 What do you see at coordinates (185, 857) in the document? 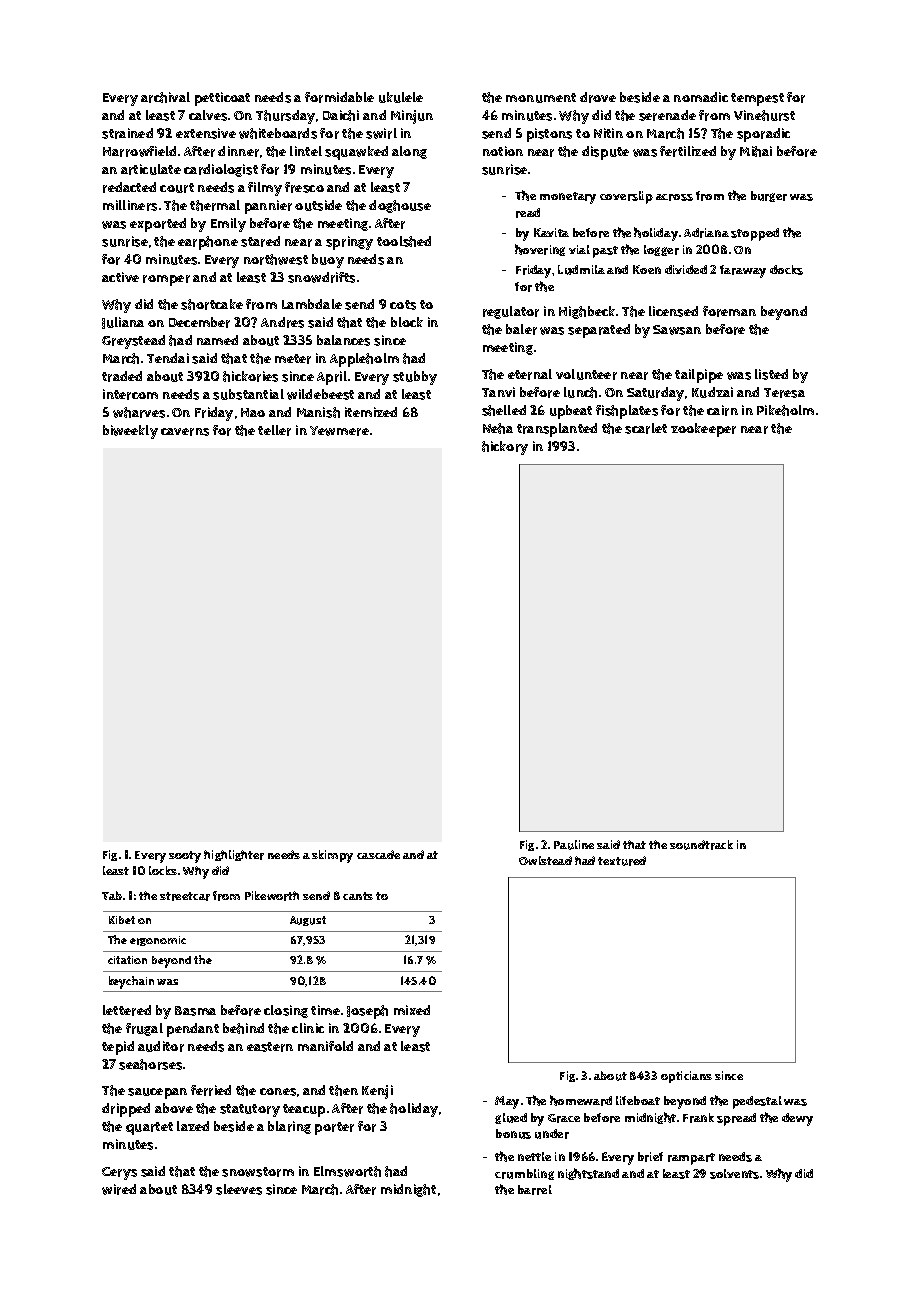
I see `sooty` at bounding box center [185, 857].
